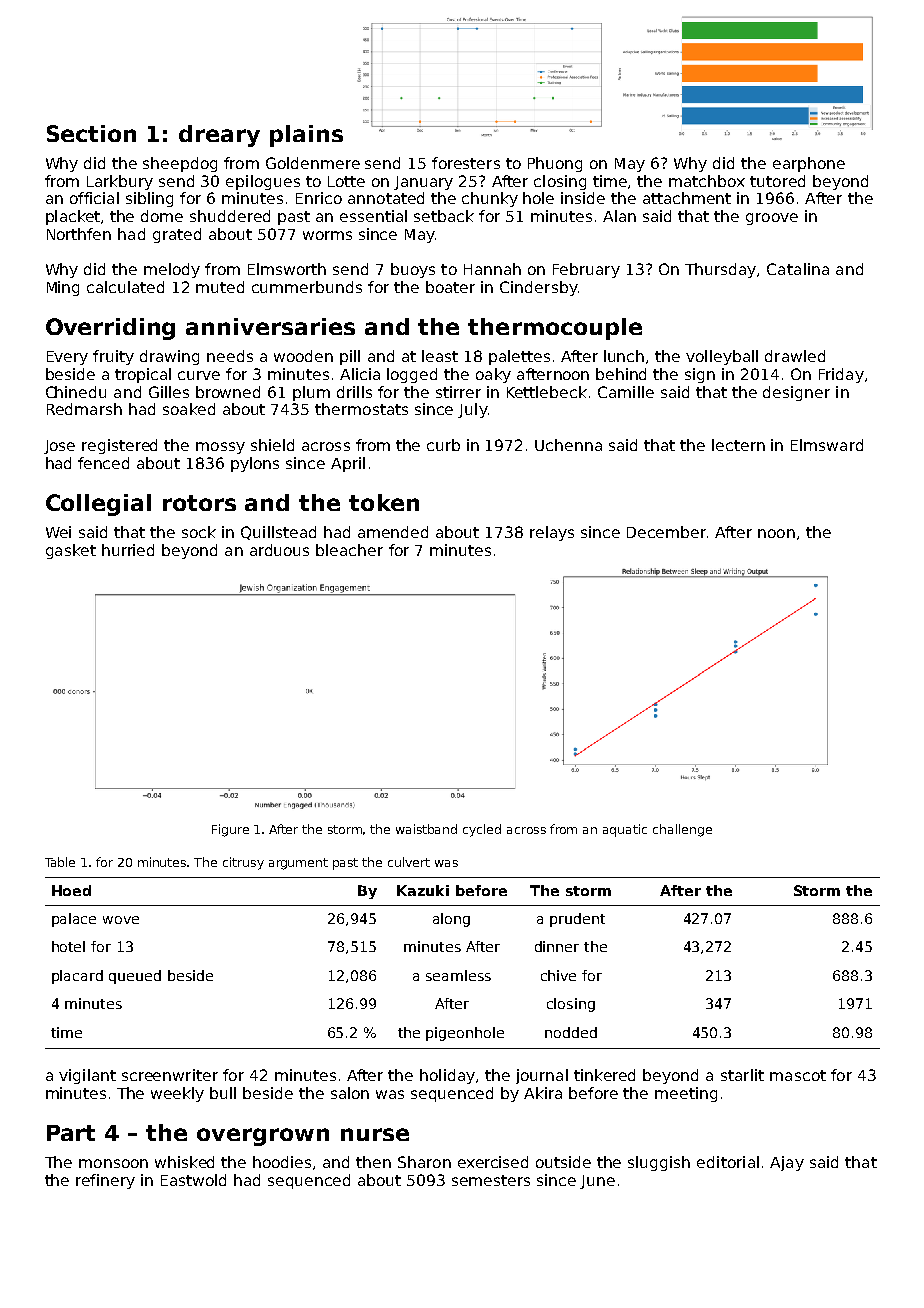 The width and height of the page is (924, 1308). What do you see at coordinates (77, 977) in the page?
I see `placard` at bounding box center [77, 977].
